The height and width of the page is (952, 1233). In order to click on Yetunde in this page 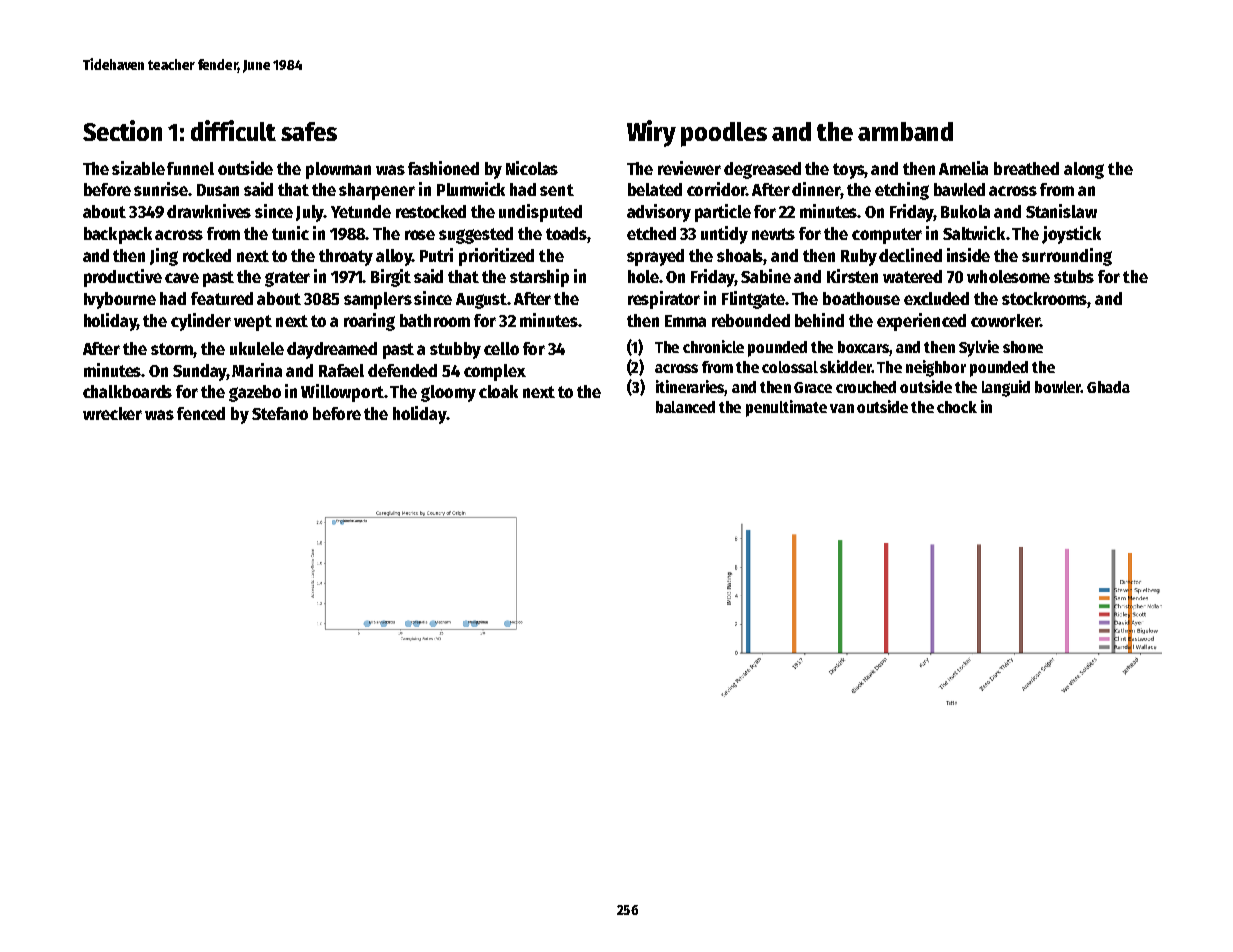, I will do `click(361, 211)`.
